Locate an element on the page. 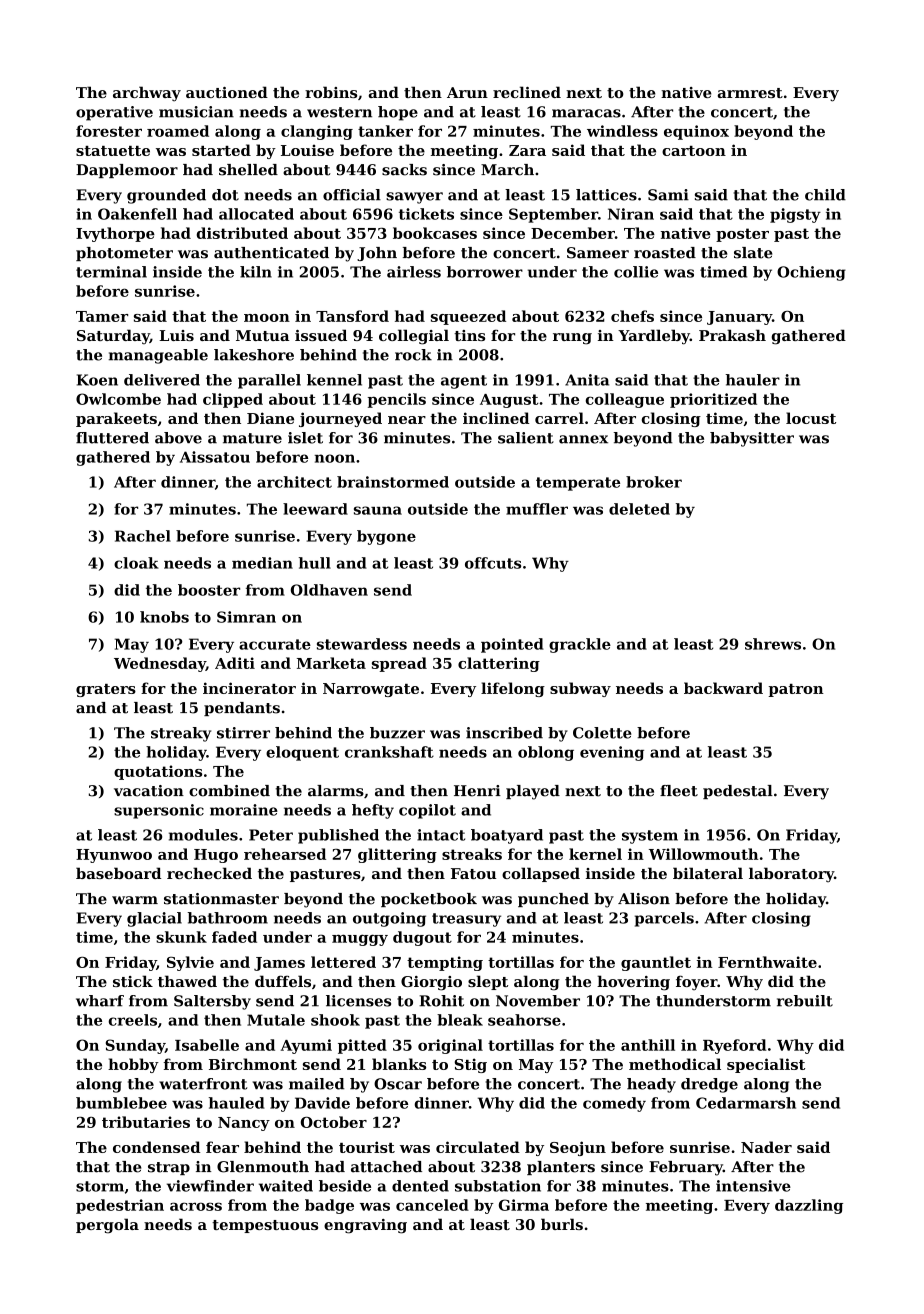 Image resolution: width=924 pixels, height=1314 pixels. pergola is located at coordinates (107, 1226).
